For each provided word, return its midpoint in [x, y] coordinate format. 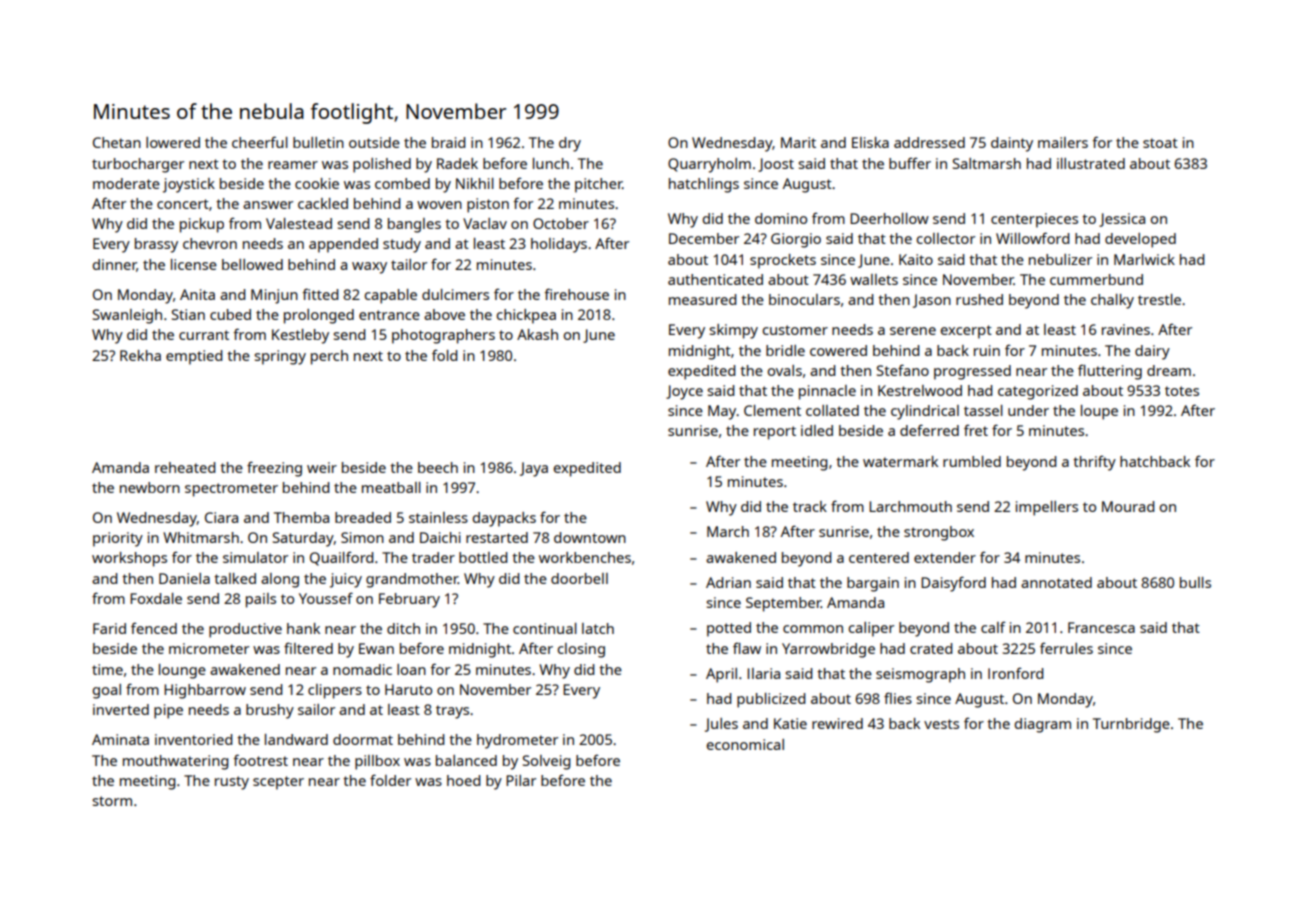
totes [1182, 391]
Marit [798, 142]
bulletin [318, 142]
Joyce [684, 392]
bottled [483, 557]
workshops [129, 559]
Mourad [1128, 506]
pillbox [377, 762]
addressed [929, 142]
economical [745, 744]
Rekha [140, 355]
